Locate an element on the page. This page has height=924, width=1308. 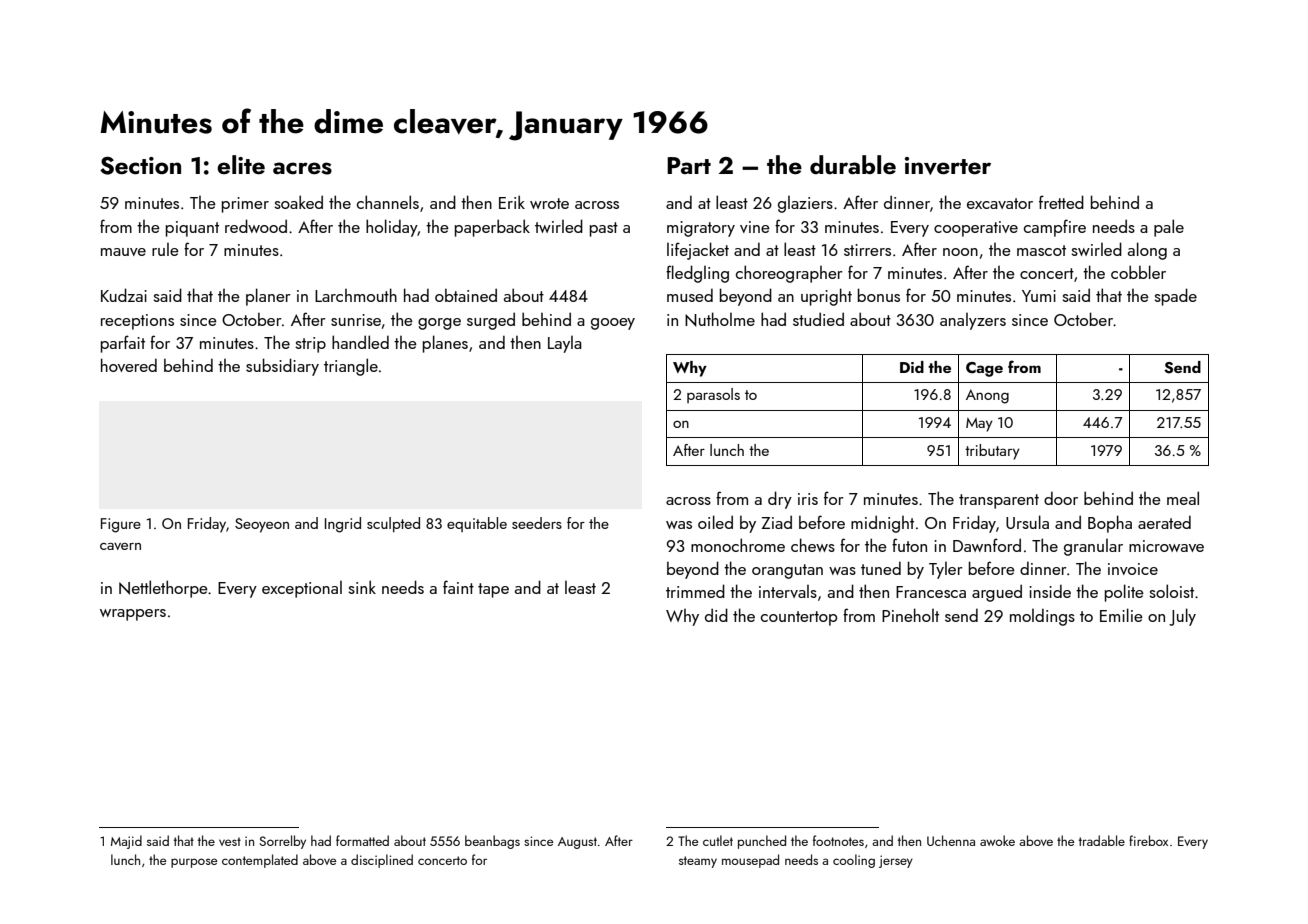
meal is located at coordinates (1183, 498).
